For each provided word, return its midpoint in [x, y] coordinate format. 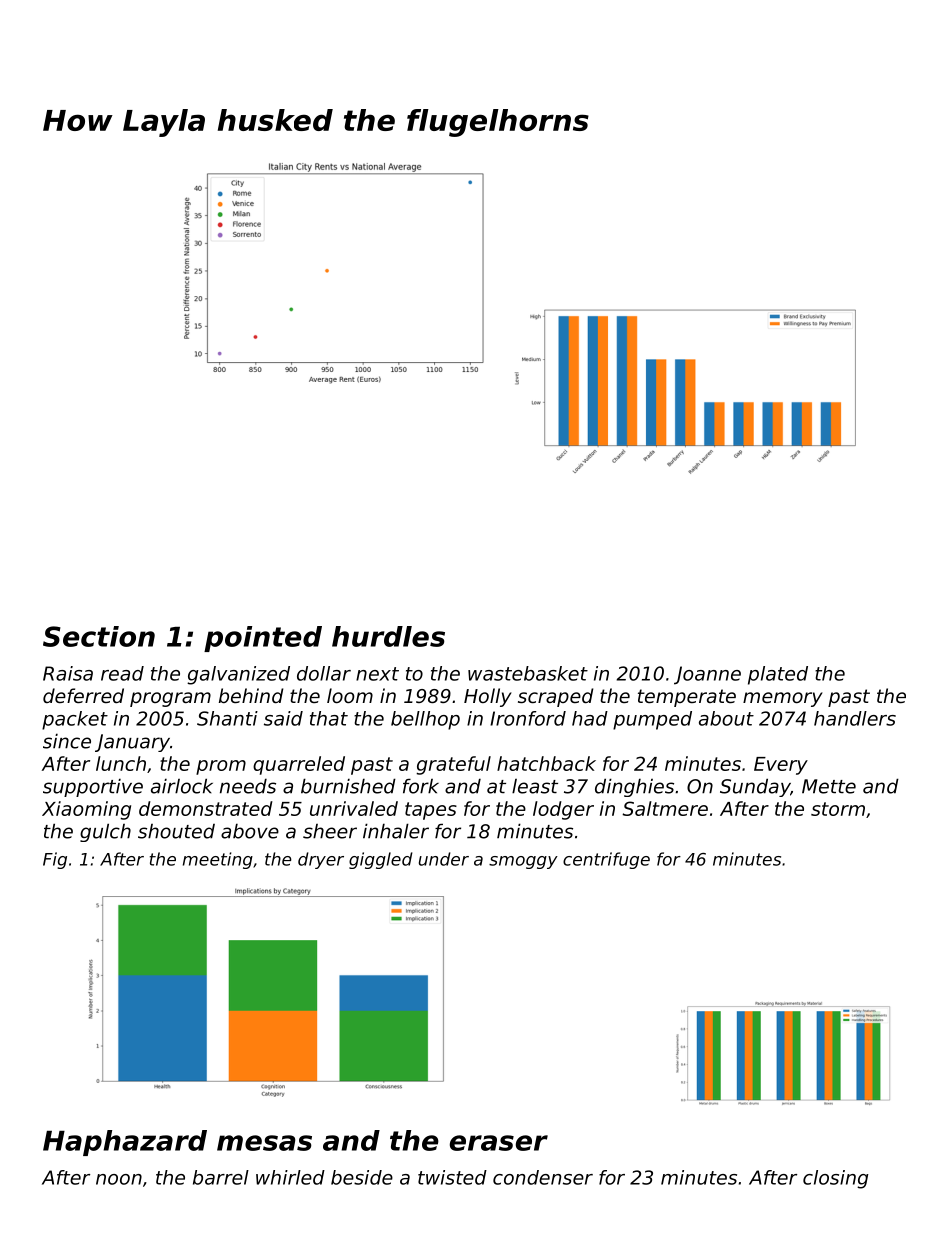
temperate [687, 698]
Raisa [68, 673]
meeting [218, 860]
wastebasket [528, 673]
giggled [381, 860]
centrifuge [606, 860]
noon [119, 1179]
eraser [499, 1143]
